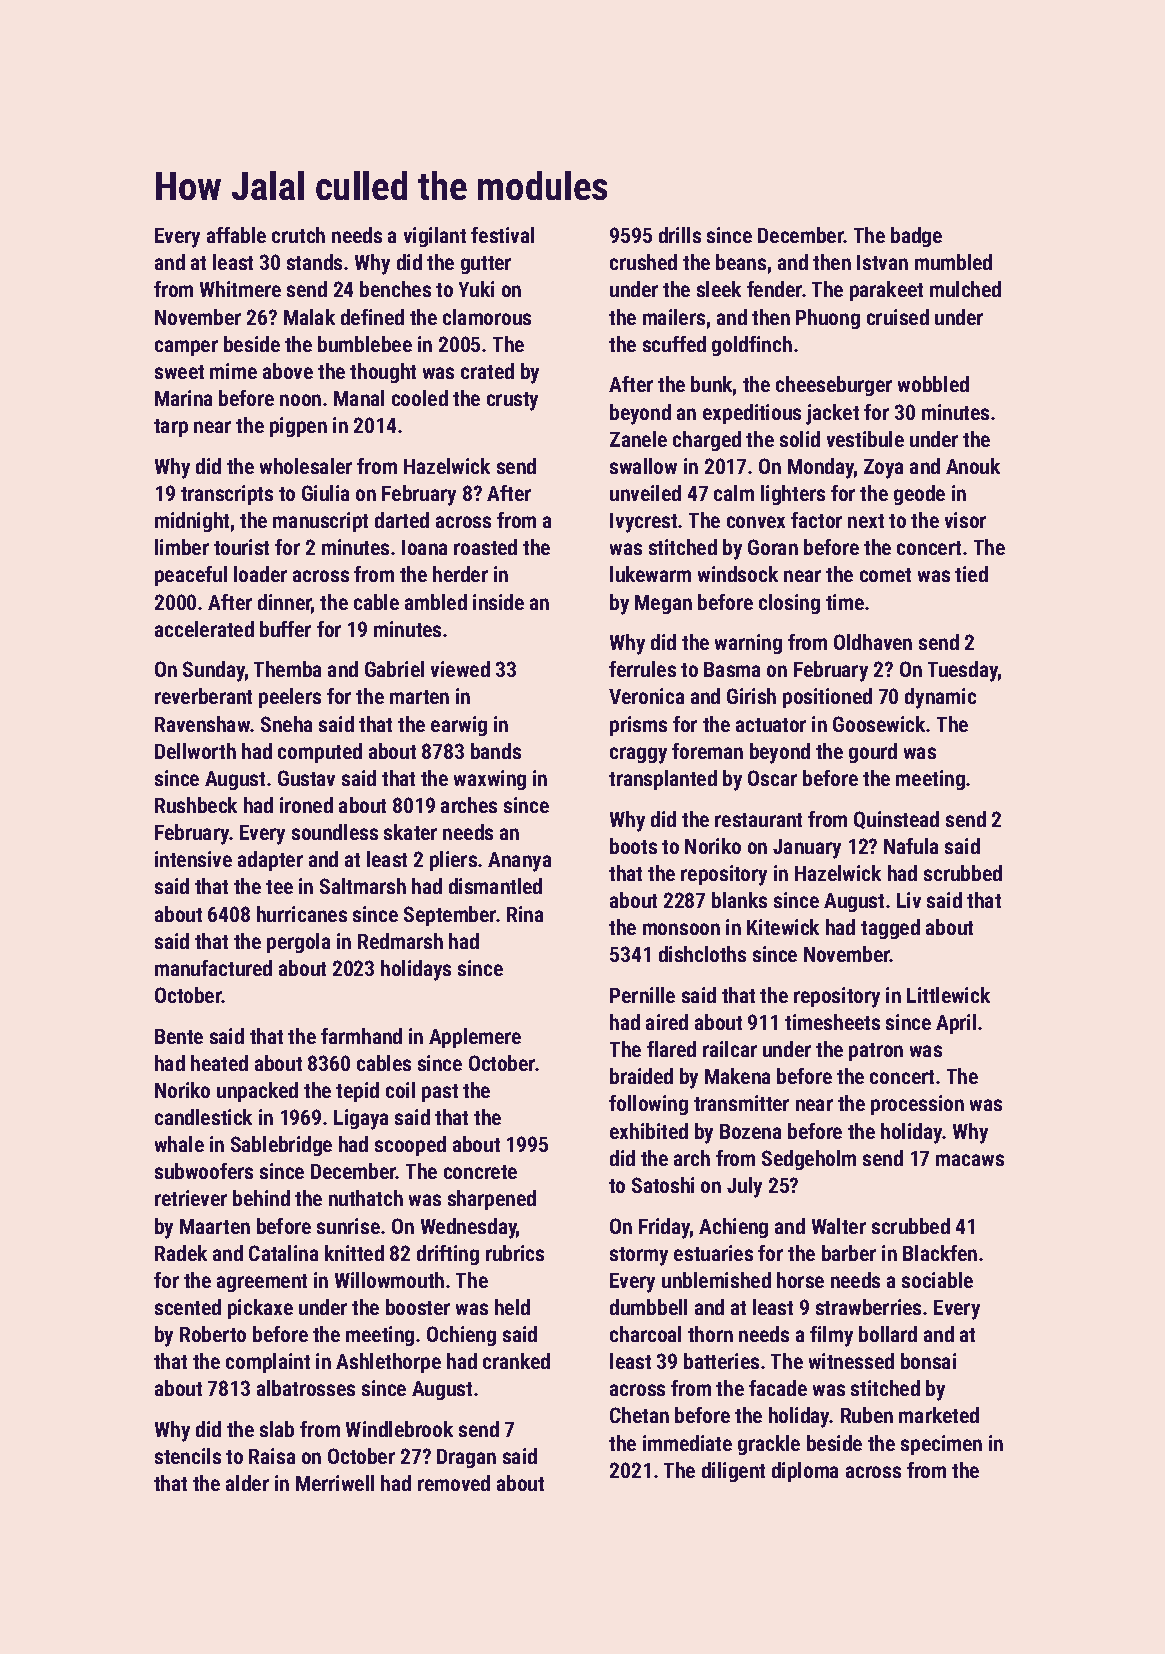 Image resolution: width=1165 pixels, height=1654 pixels. Describe the element at coordinates (643, 466) in the screenshot. I see `swallow` at that location.
